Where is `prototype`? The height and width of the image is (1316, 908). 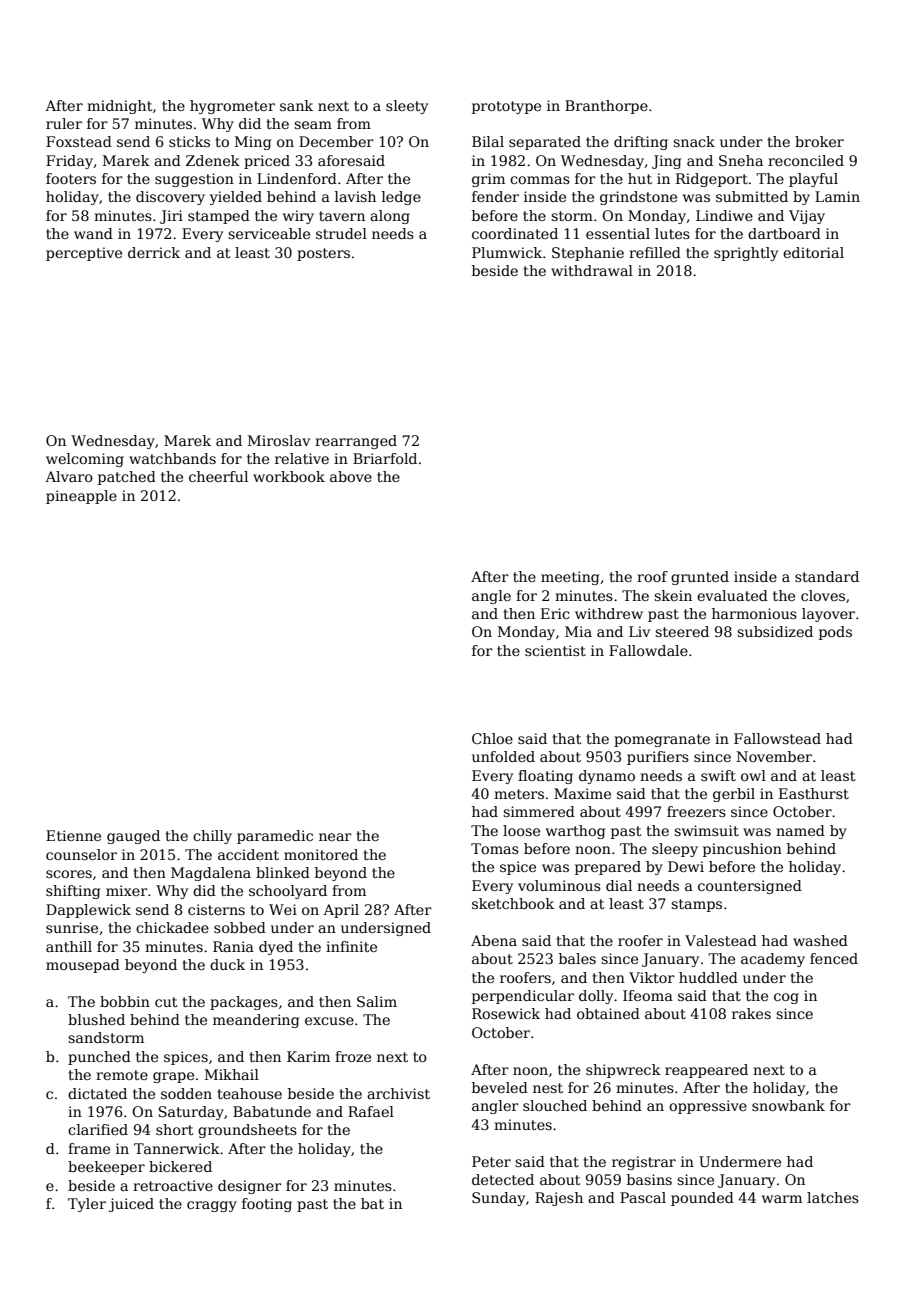
prototype is located at coordinates (506, 107).
